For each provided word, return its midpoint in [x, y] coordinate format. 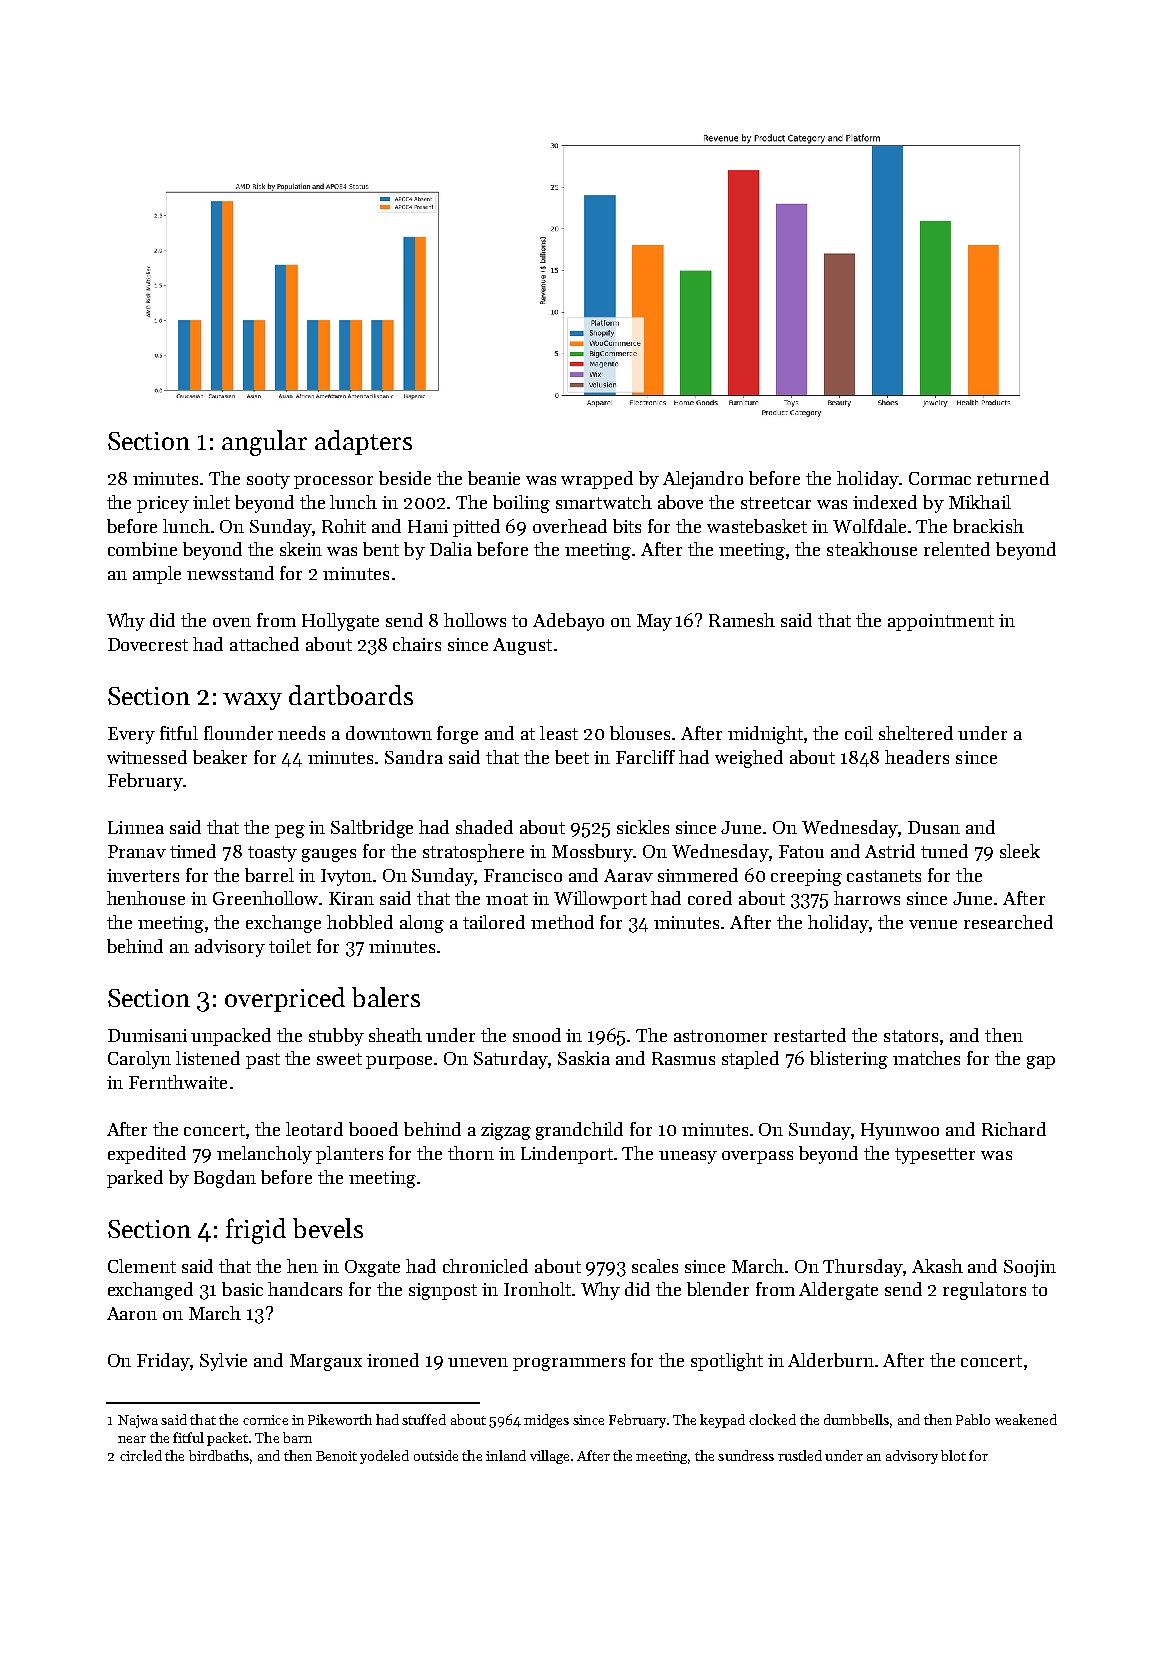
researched [1008, 922]
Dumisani [147, 1035]
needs [301, 733]
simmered [698, 875]
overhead [570, 526]
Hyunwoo [900, 1131]
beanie [494, 478]
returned [1013, 478]
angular [264, 443]
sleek [1020, 851]
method [562, 922]
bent [381, 549]
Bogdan [225, 1179]
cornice [265, 1420]
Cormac [940, 478]
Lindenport [567, 1155]
